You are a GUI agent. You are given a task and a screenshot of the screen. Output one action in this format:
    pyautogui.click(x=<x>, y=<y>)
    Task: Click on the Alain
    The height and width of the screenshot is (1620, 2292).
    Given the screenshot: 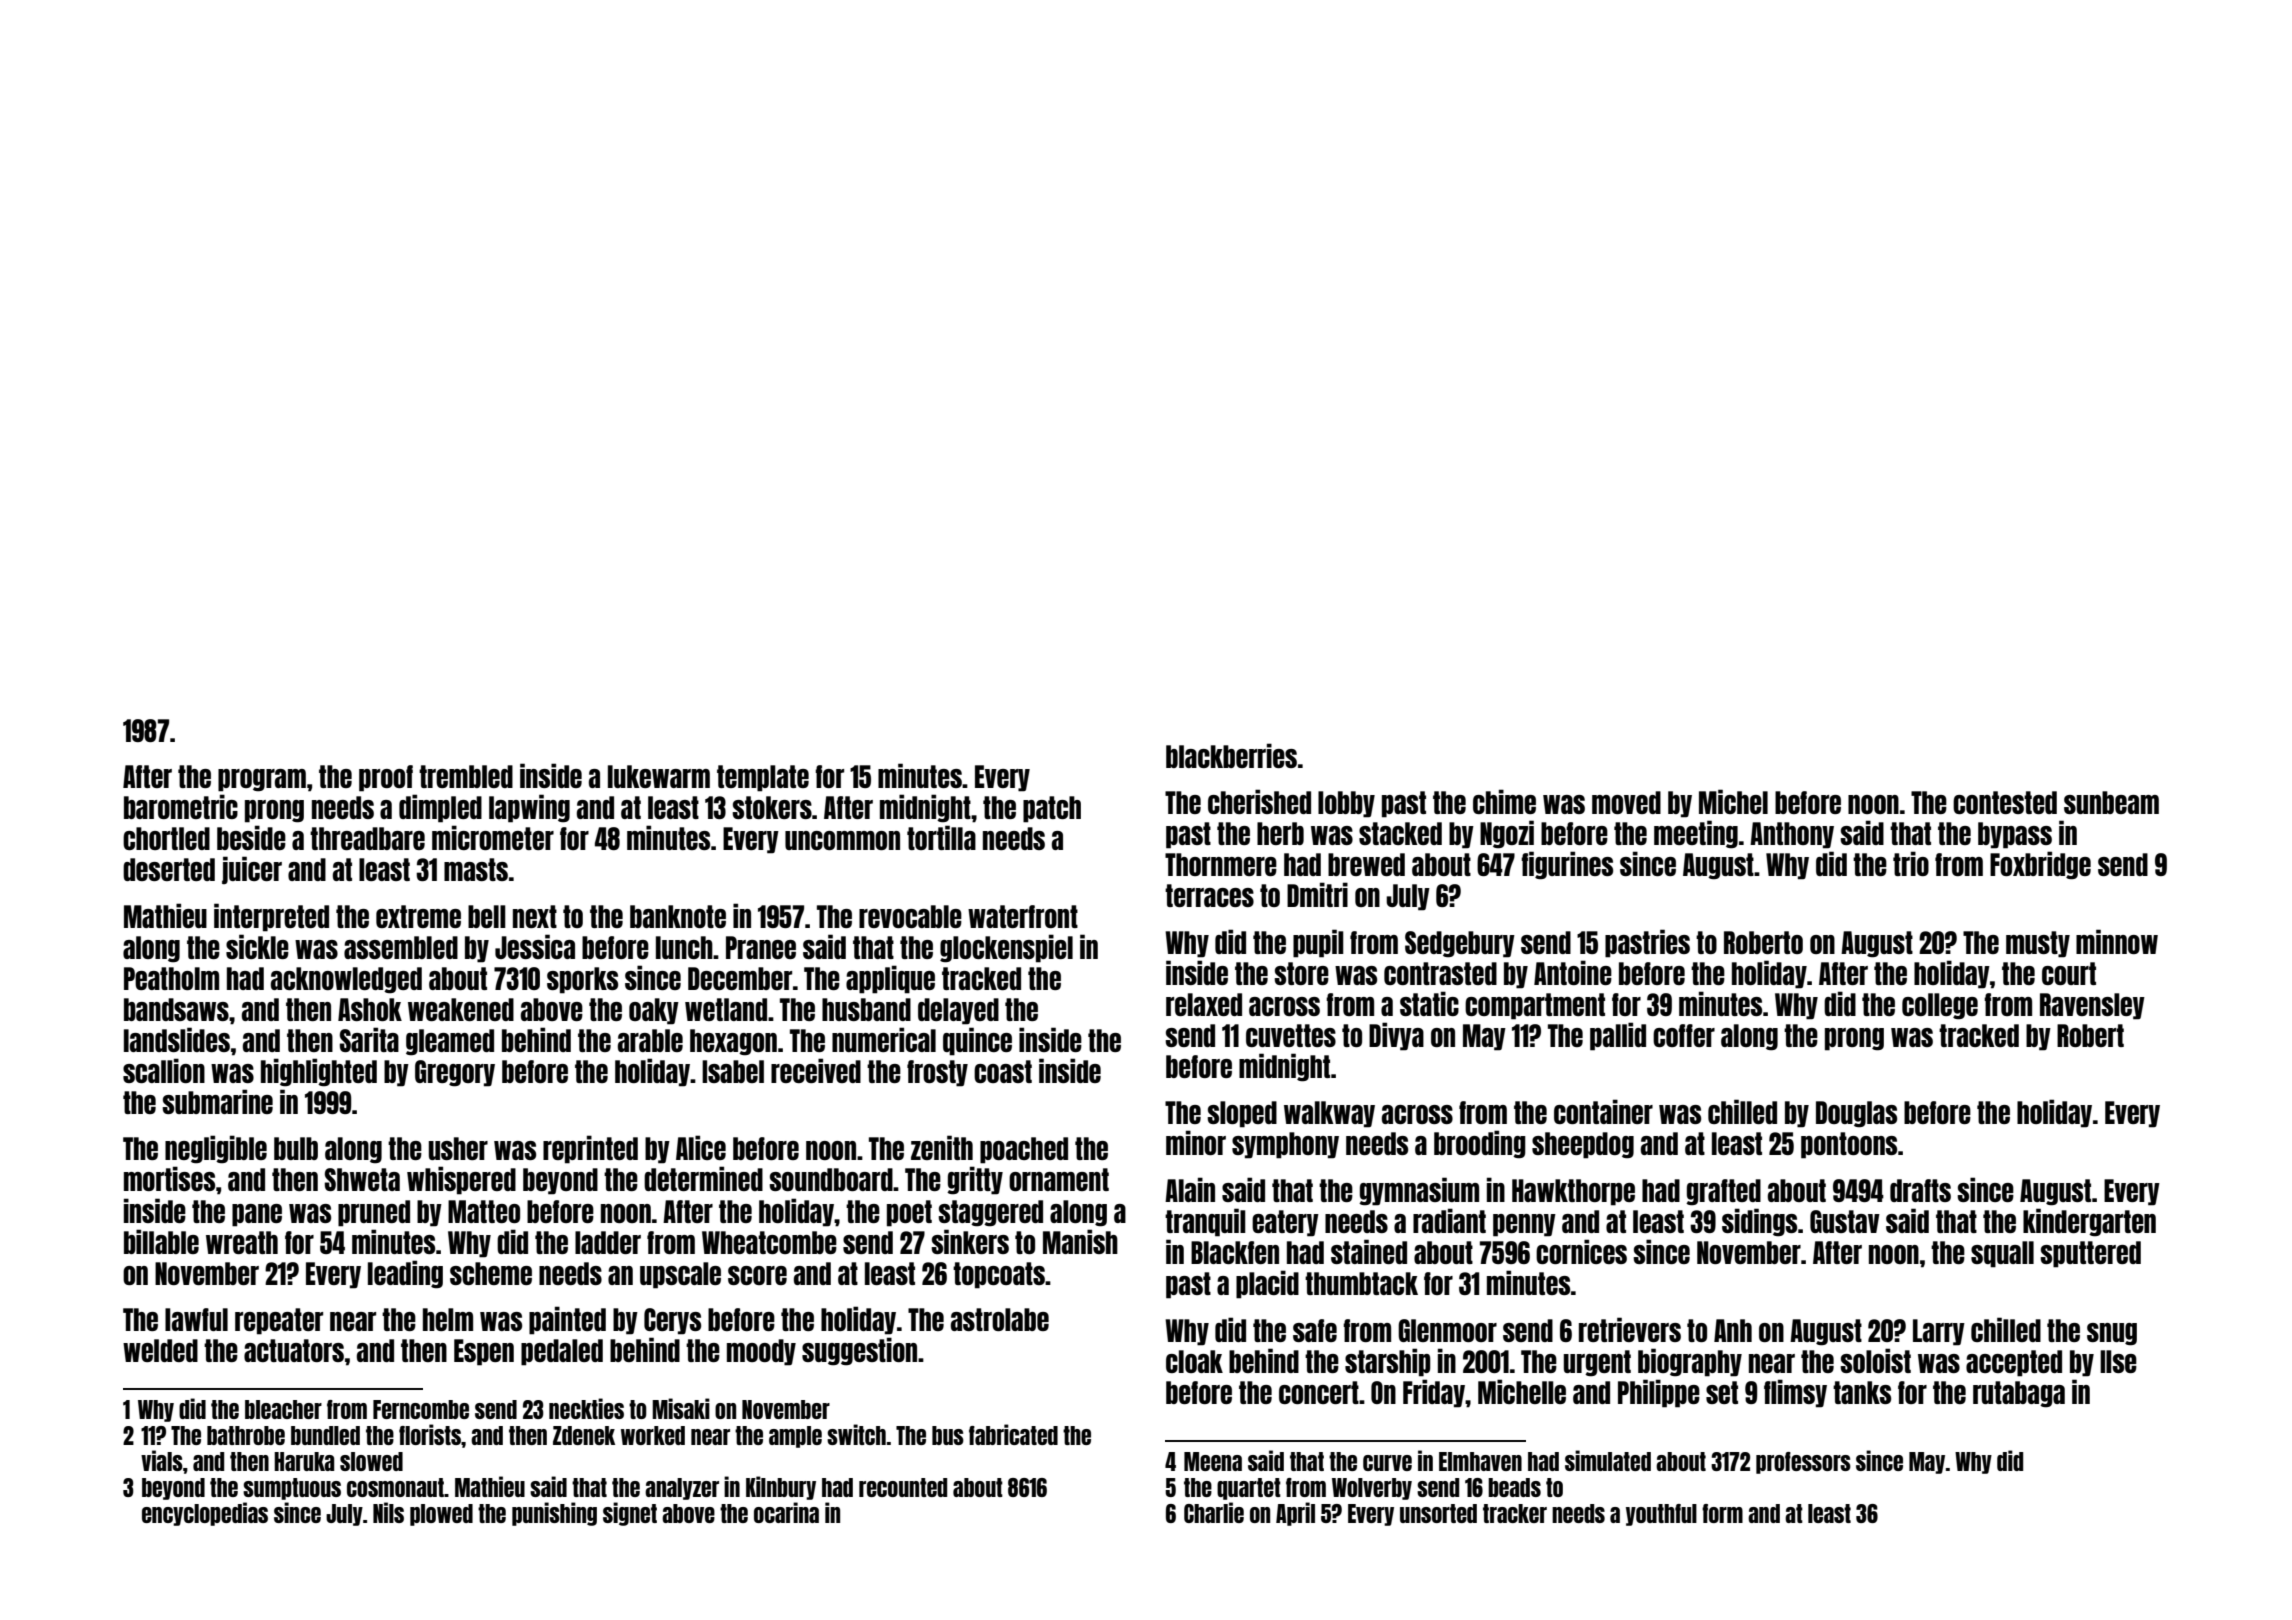 What is the action you would take?
    pyautogui.click(x=1190, y=1189)
